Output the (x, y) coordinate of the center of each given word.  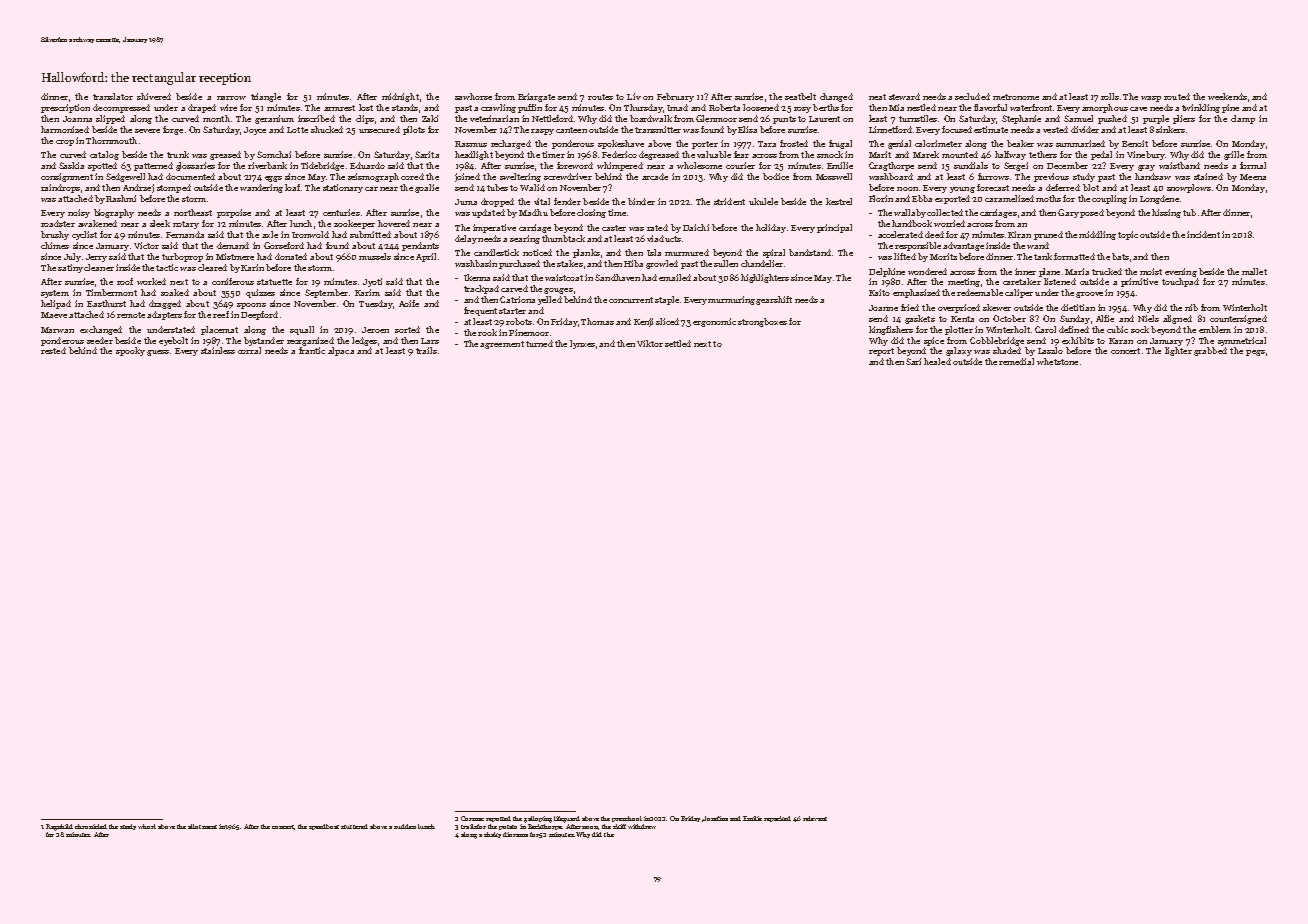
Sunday (1075, 319)
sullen (726, 263)
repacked (777, 819)
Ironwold (310, 234)
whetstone (1057, 361)
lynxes (582, 344)
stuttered (354, 826)
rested (53, 350)
